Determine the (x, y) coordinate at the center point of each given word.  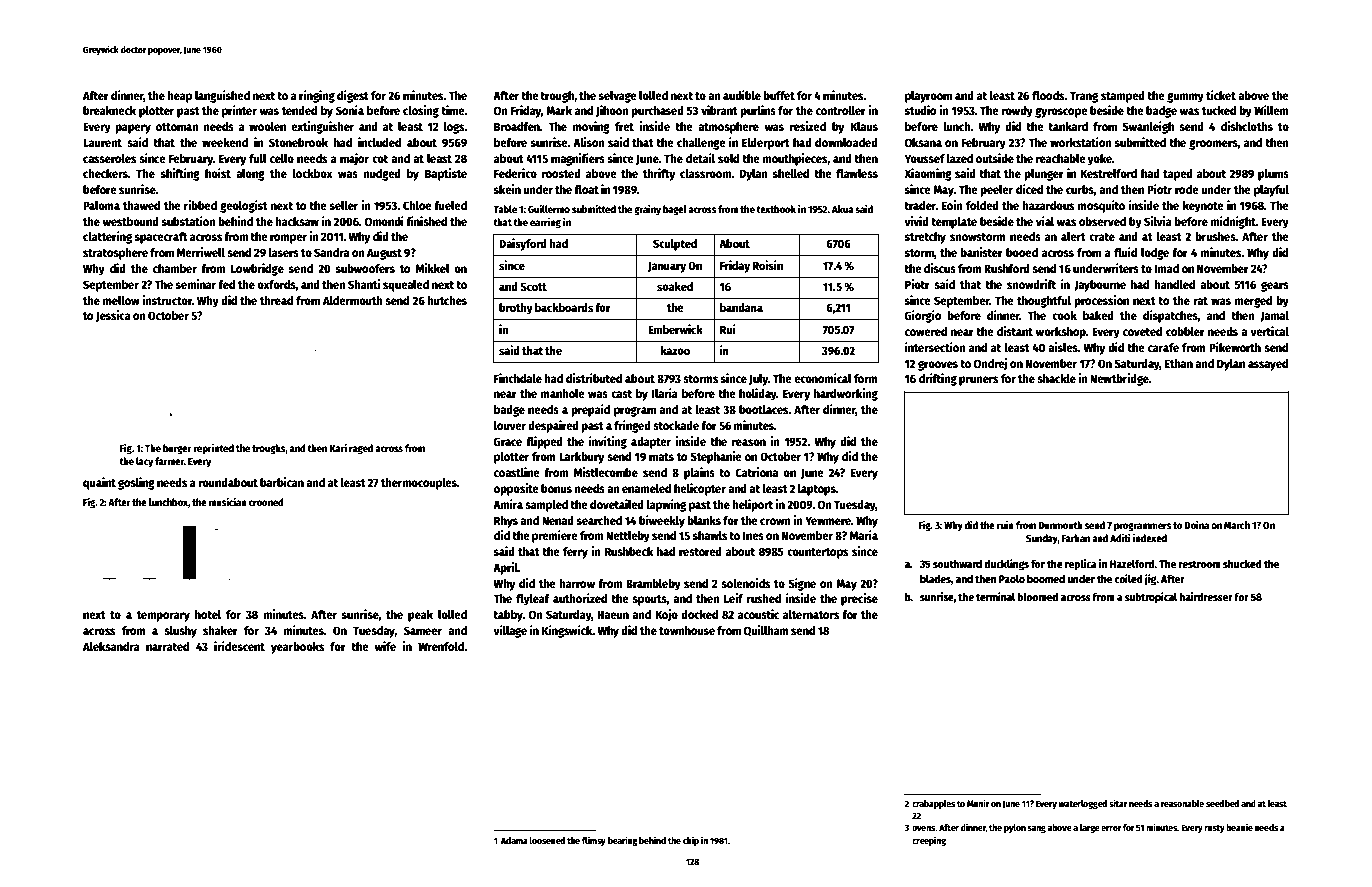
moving (591, 127)
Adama (514, 840)
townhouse (687, 630)
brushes (1216, 236)
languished (222, 96)
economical (823, 378)
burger (177, 449)
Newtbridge (1119, 379)
